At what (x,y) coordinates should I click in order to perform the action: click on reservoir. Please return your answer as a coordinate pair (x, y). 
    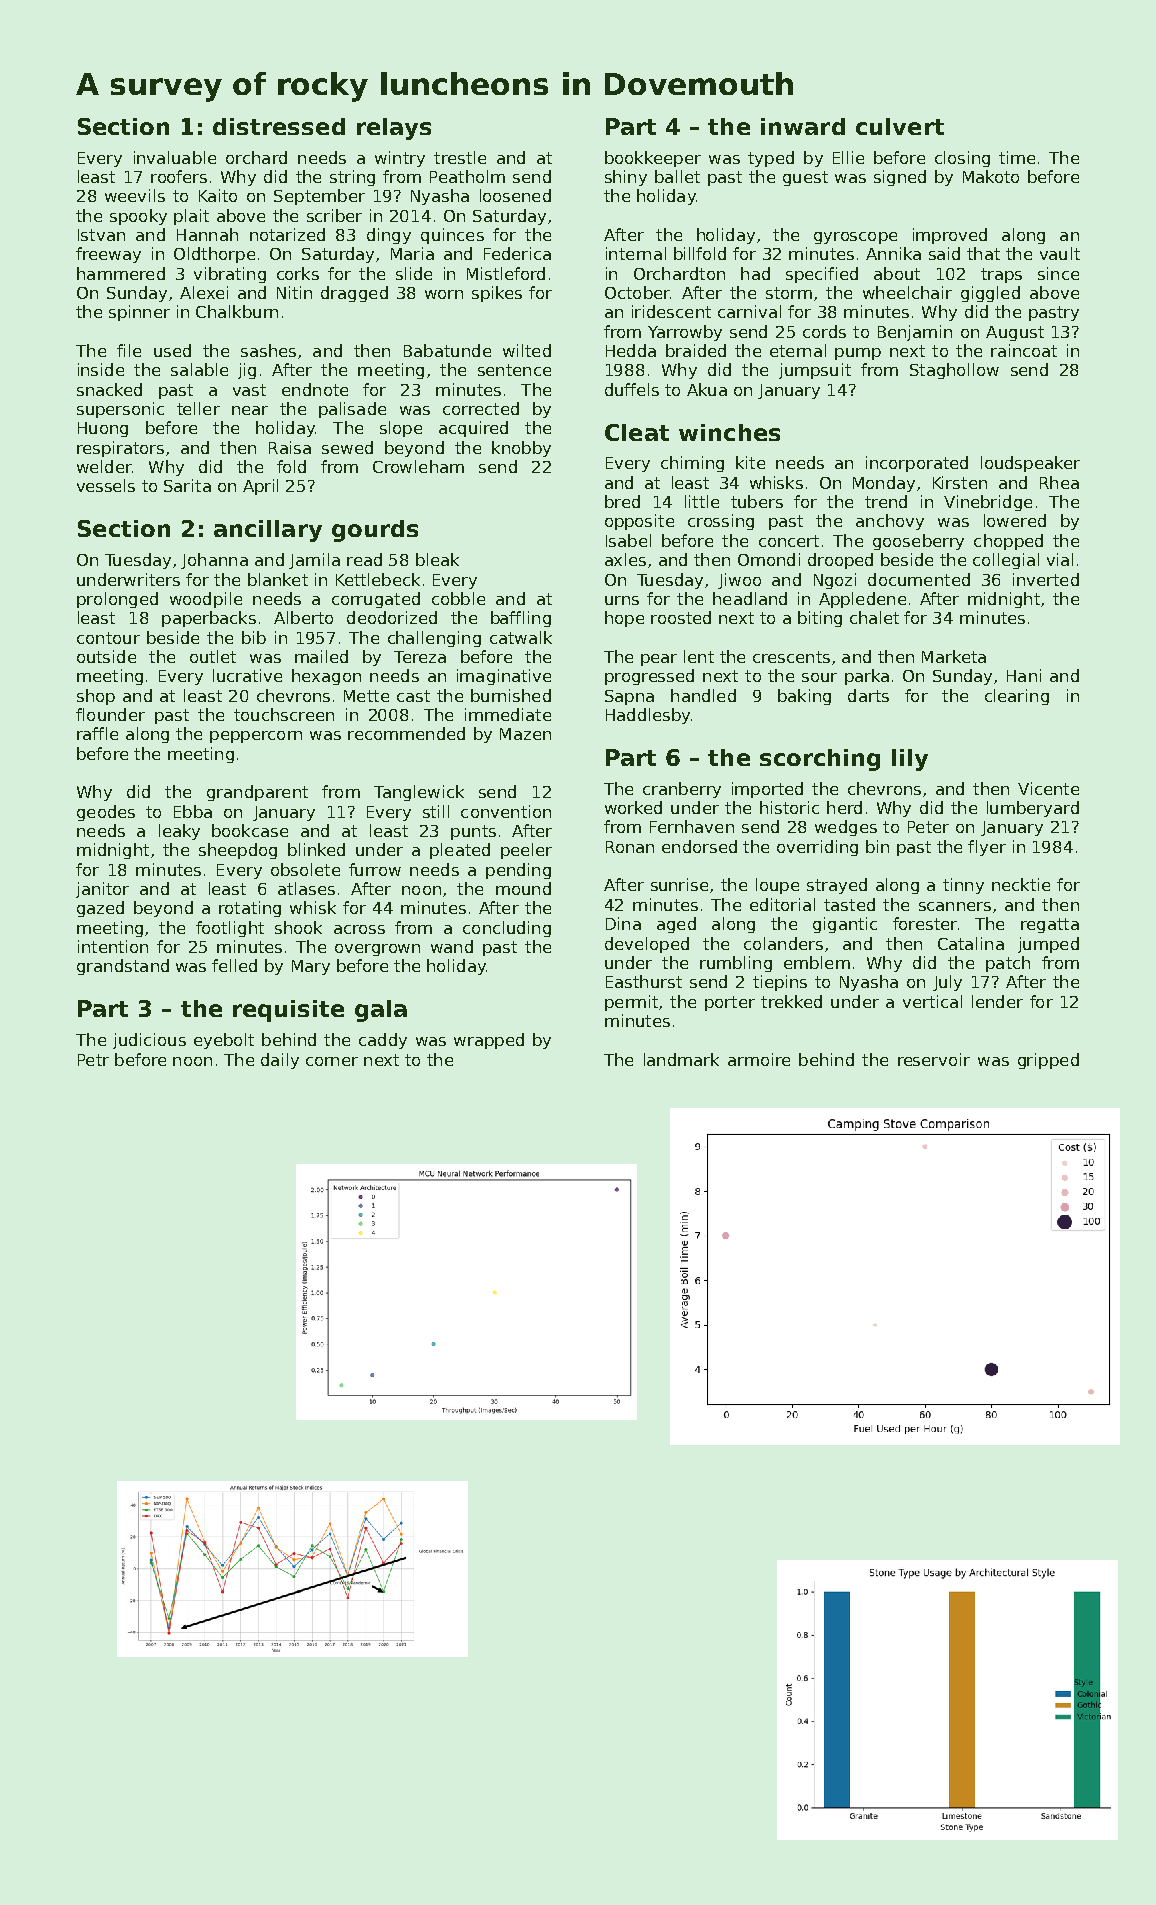
    Looking at the image, I should click on (934, 1059).
